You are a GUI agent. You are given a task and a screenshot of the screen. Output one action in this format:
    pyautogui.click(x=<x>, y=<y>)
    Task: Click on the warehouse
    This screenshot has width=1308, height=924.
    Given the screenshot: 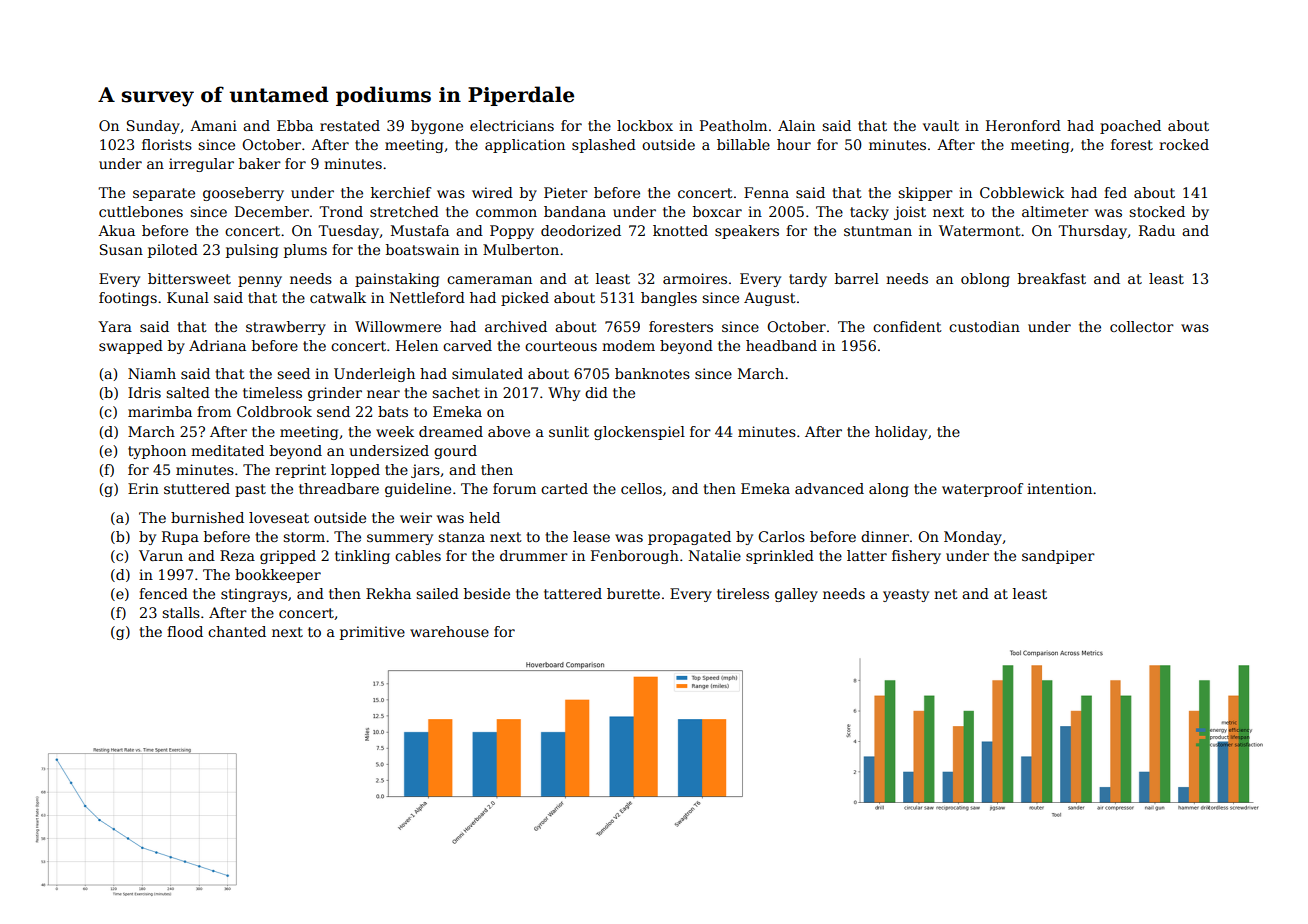 What is the action you would take?
    pyautogui.click(x=449, y=631)
